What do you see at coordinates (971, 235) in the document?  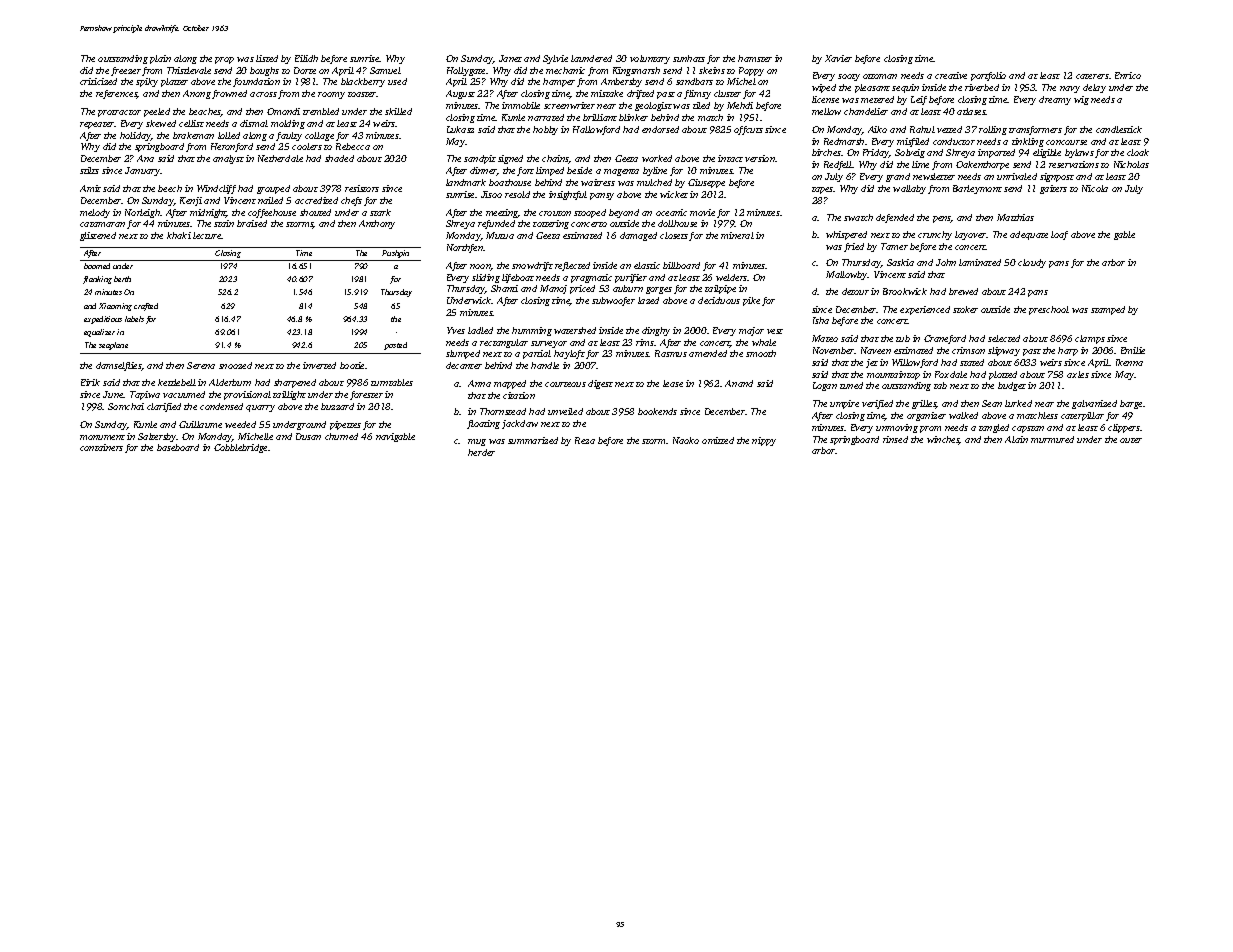 I see `layover` at bounding box center [971, 235].
